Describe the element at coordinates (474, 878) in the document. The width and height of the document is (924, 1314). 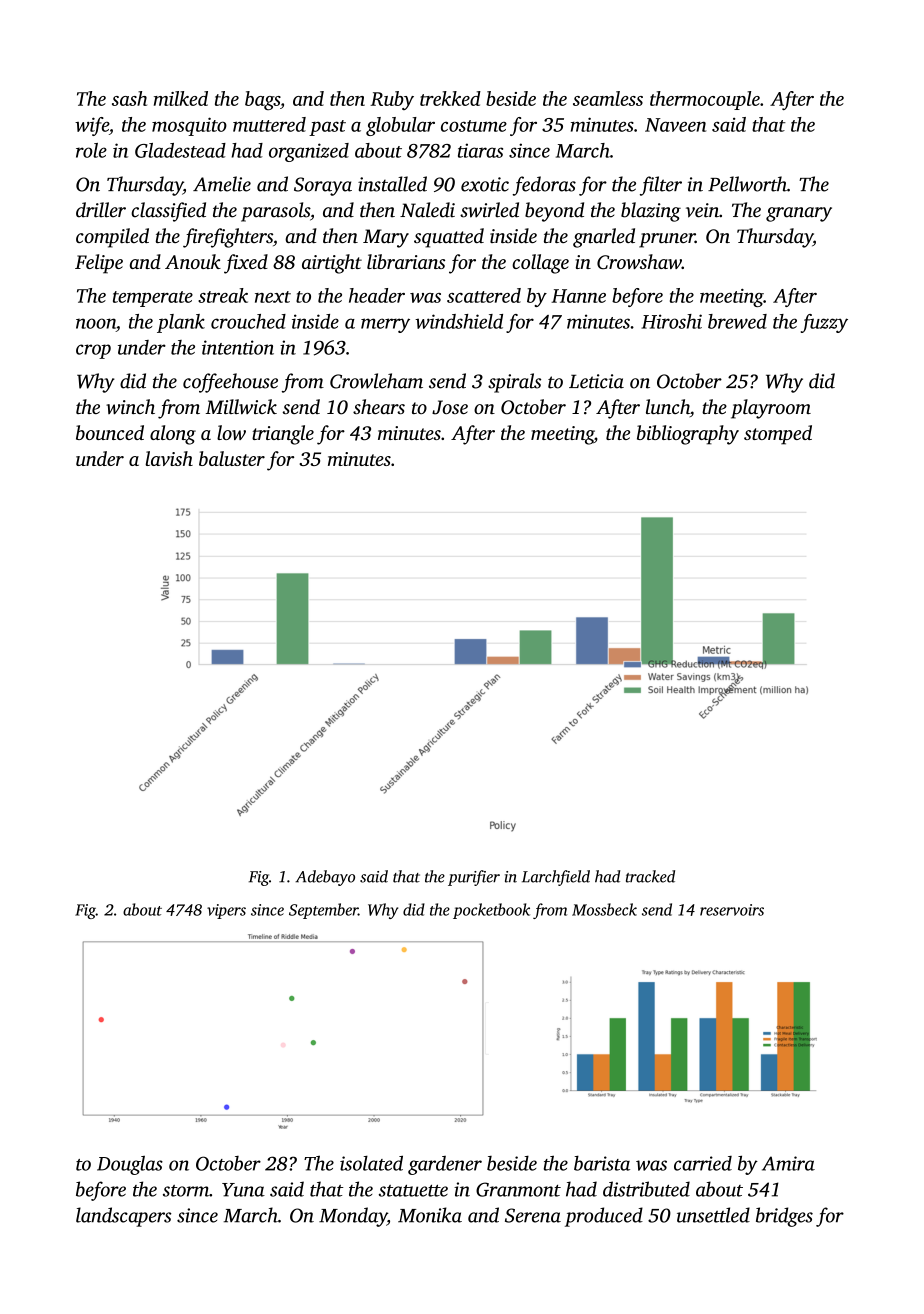
I see `purifier` at that location.
